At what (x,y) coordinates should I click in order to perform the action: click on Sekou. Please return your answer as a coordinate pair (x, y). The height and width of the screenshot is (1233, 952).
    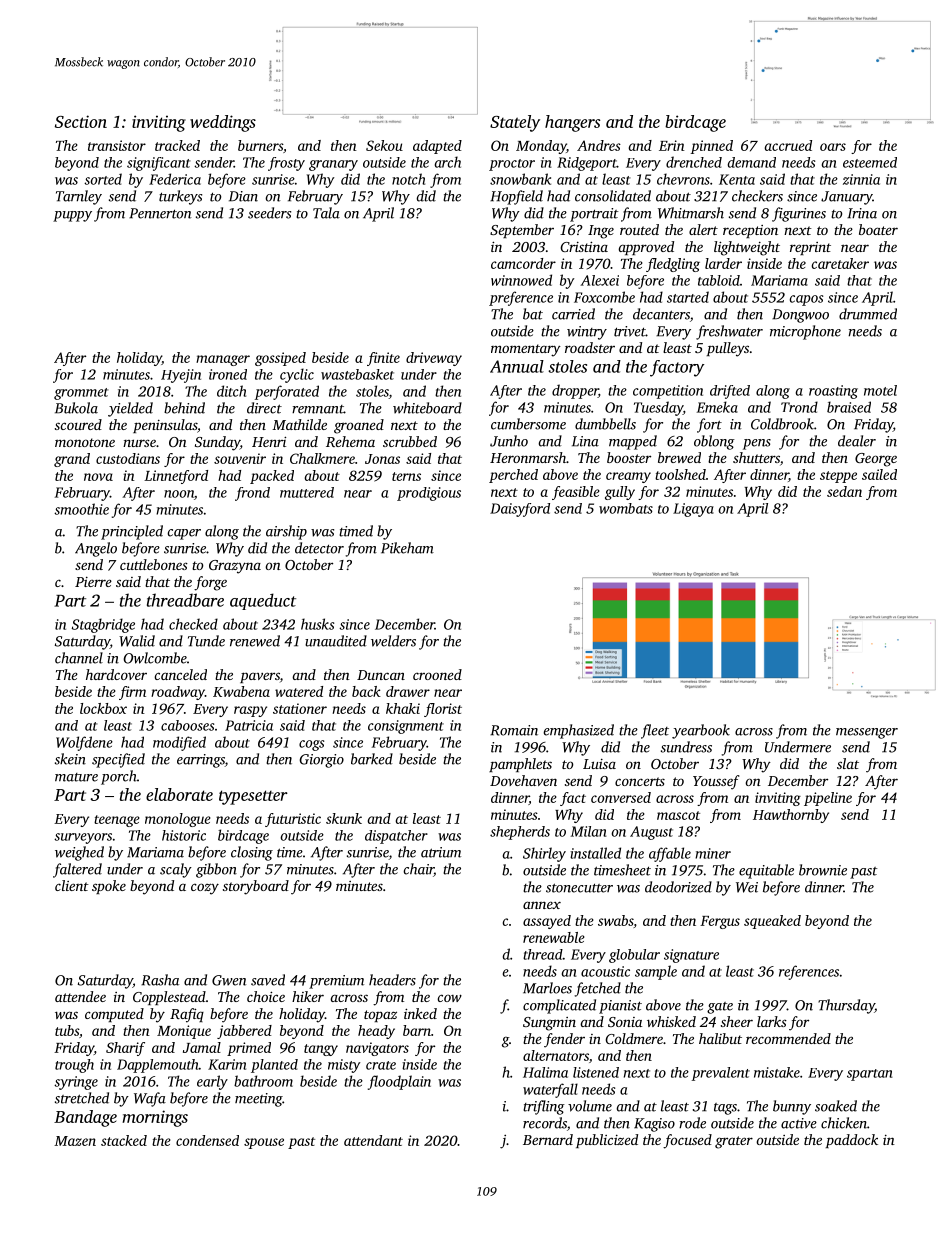
    Looking at the image, I should click on (384, 145).
